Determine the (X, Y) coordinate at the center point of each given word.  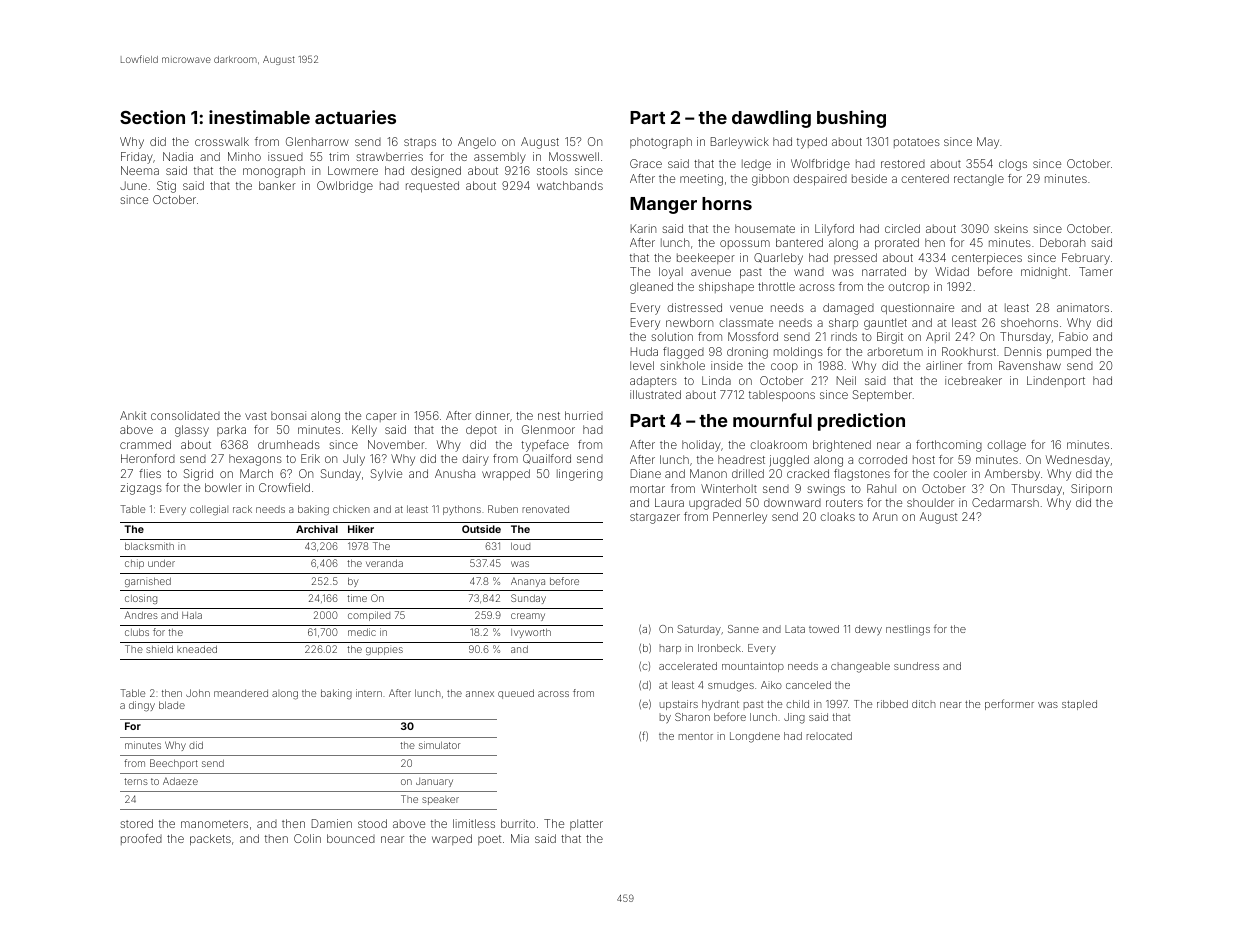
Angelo (477, 143)
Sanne (743, 629)
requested (432, 187)
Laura (669, 502)
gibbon (770, 180)
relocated (829, 736)
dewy (868, 630)
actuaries (355, 117)
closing (141, 599)
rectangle (979, 180)
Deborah (1062, 242)
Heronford (148, 458)
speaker (440, 800)
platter (586, 824)
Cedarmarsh (1005, 502)
